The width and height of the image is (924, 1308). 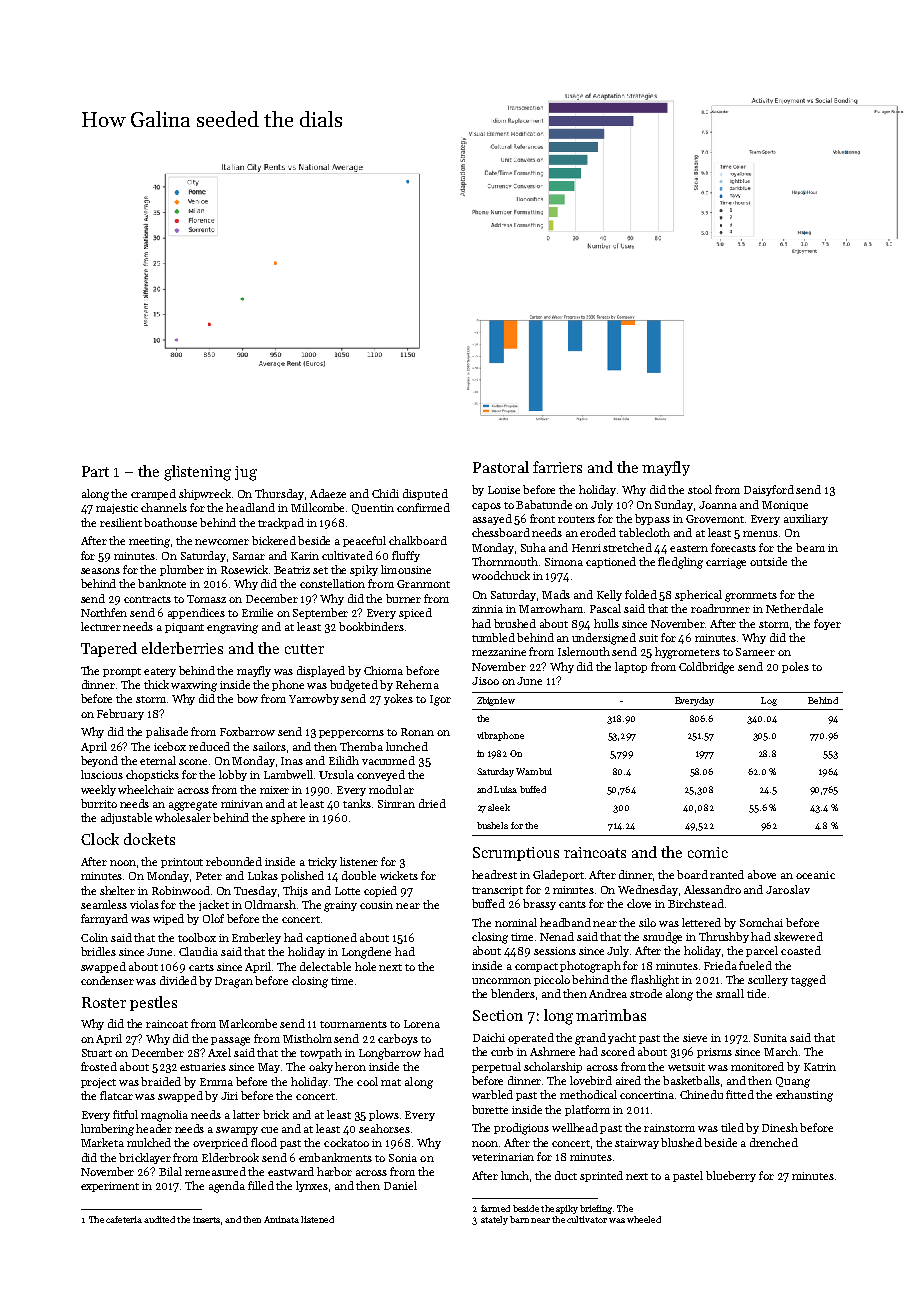 I want to click on Aminata, so click(x=281, y=1219).
